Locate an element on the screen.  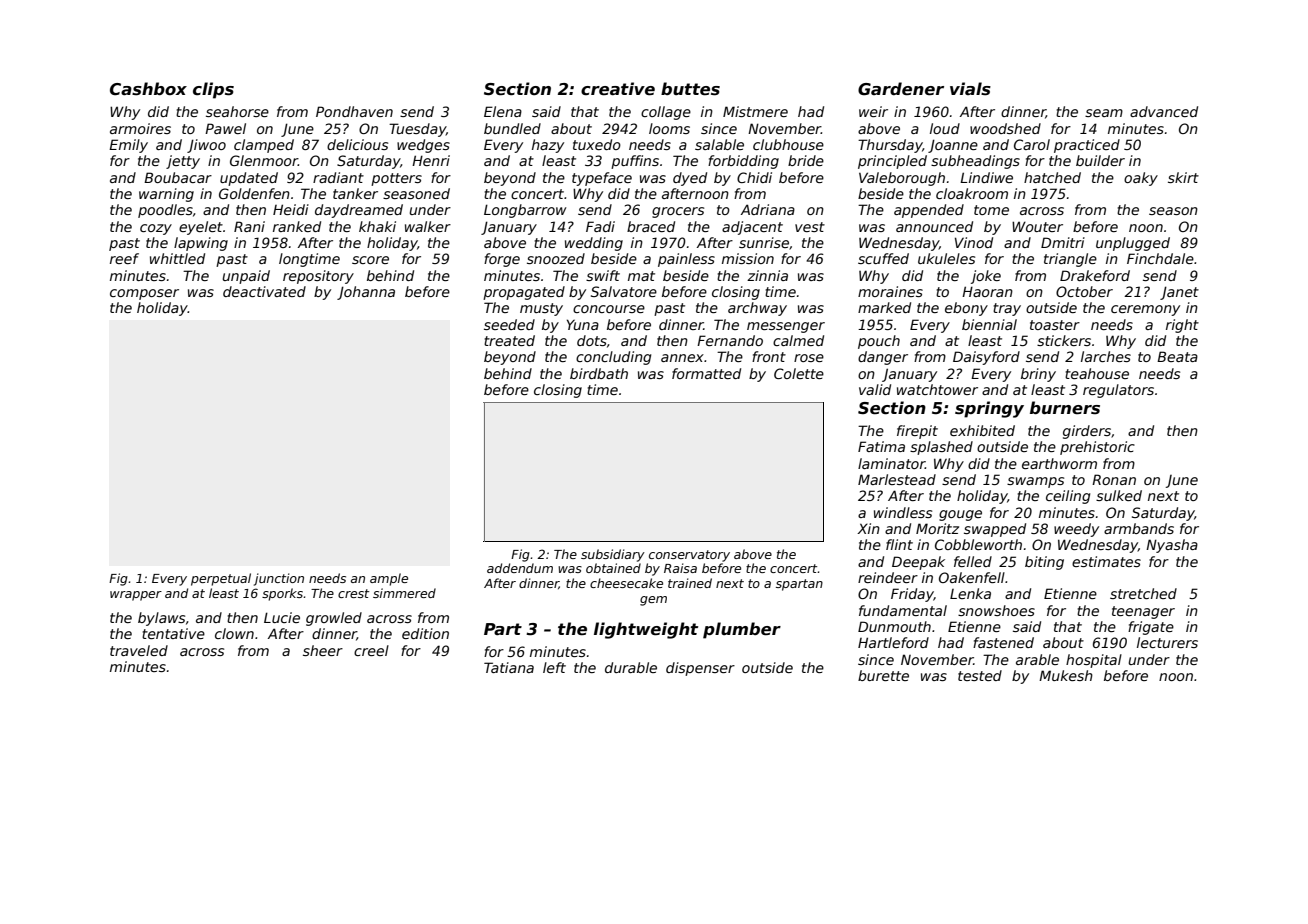
treated is located at coordinates (509, 340).
